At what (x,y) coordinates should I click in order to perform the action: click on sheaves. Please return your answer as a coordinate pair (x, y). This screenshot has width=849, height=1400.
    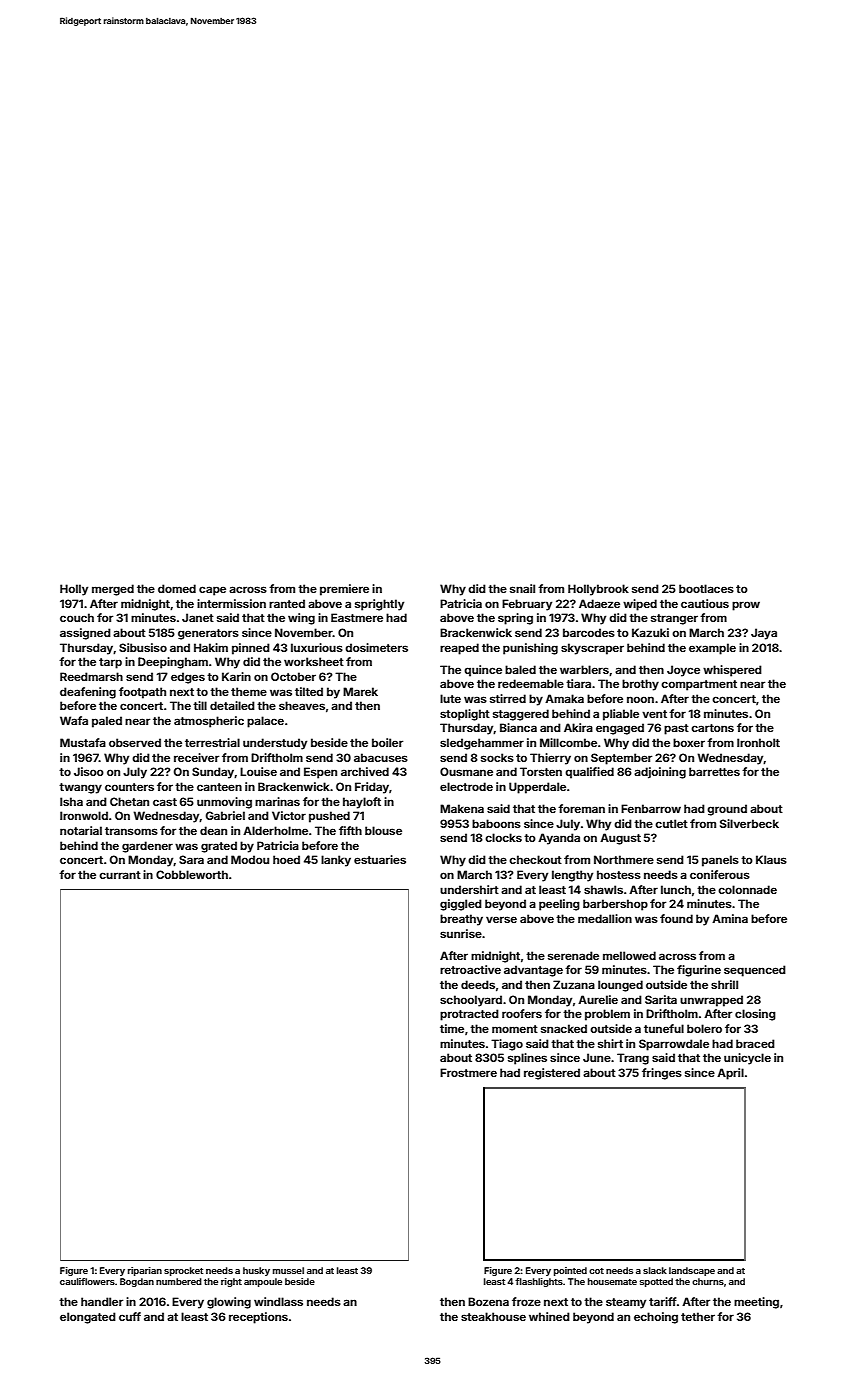
    Looking at the image, I should click on (302, 705).
